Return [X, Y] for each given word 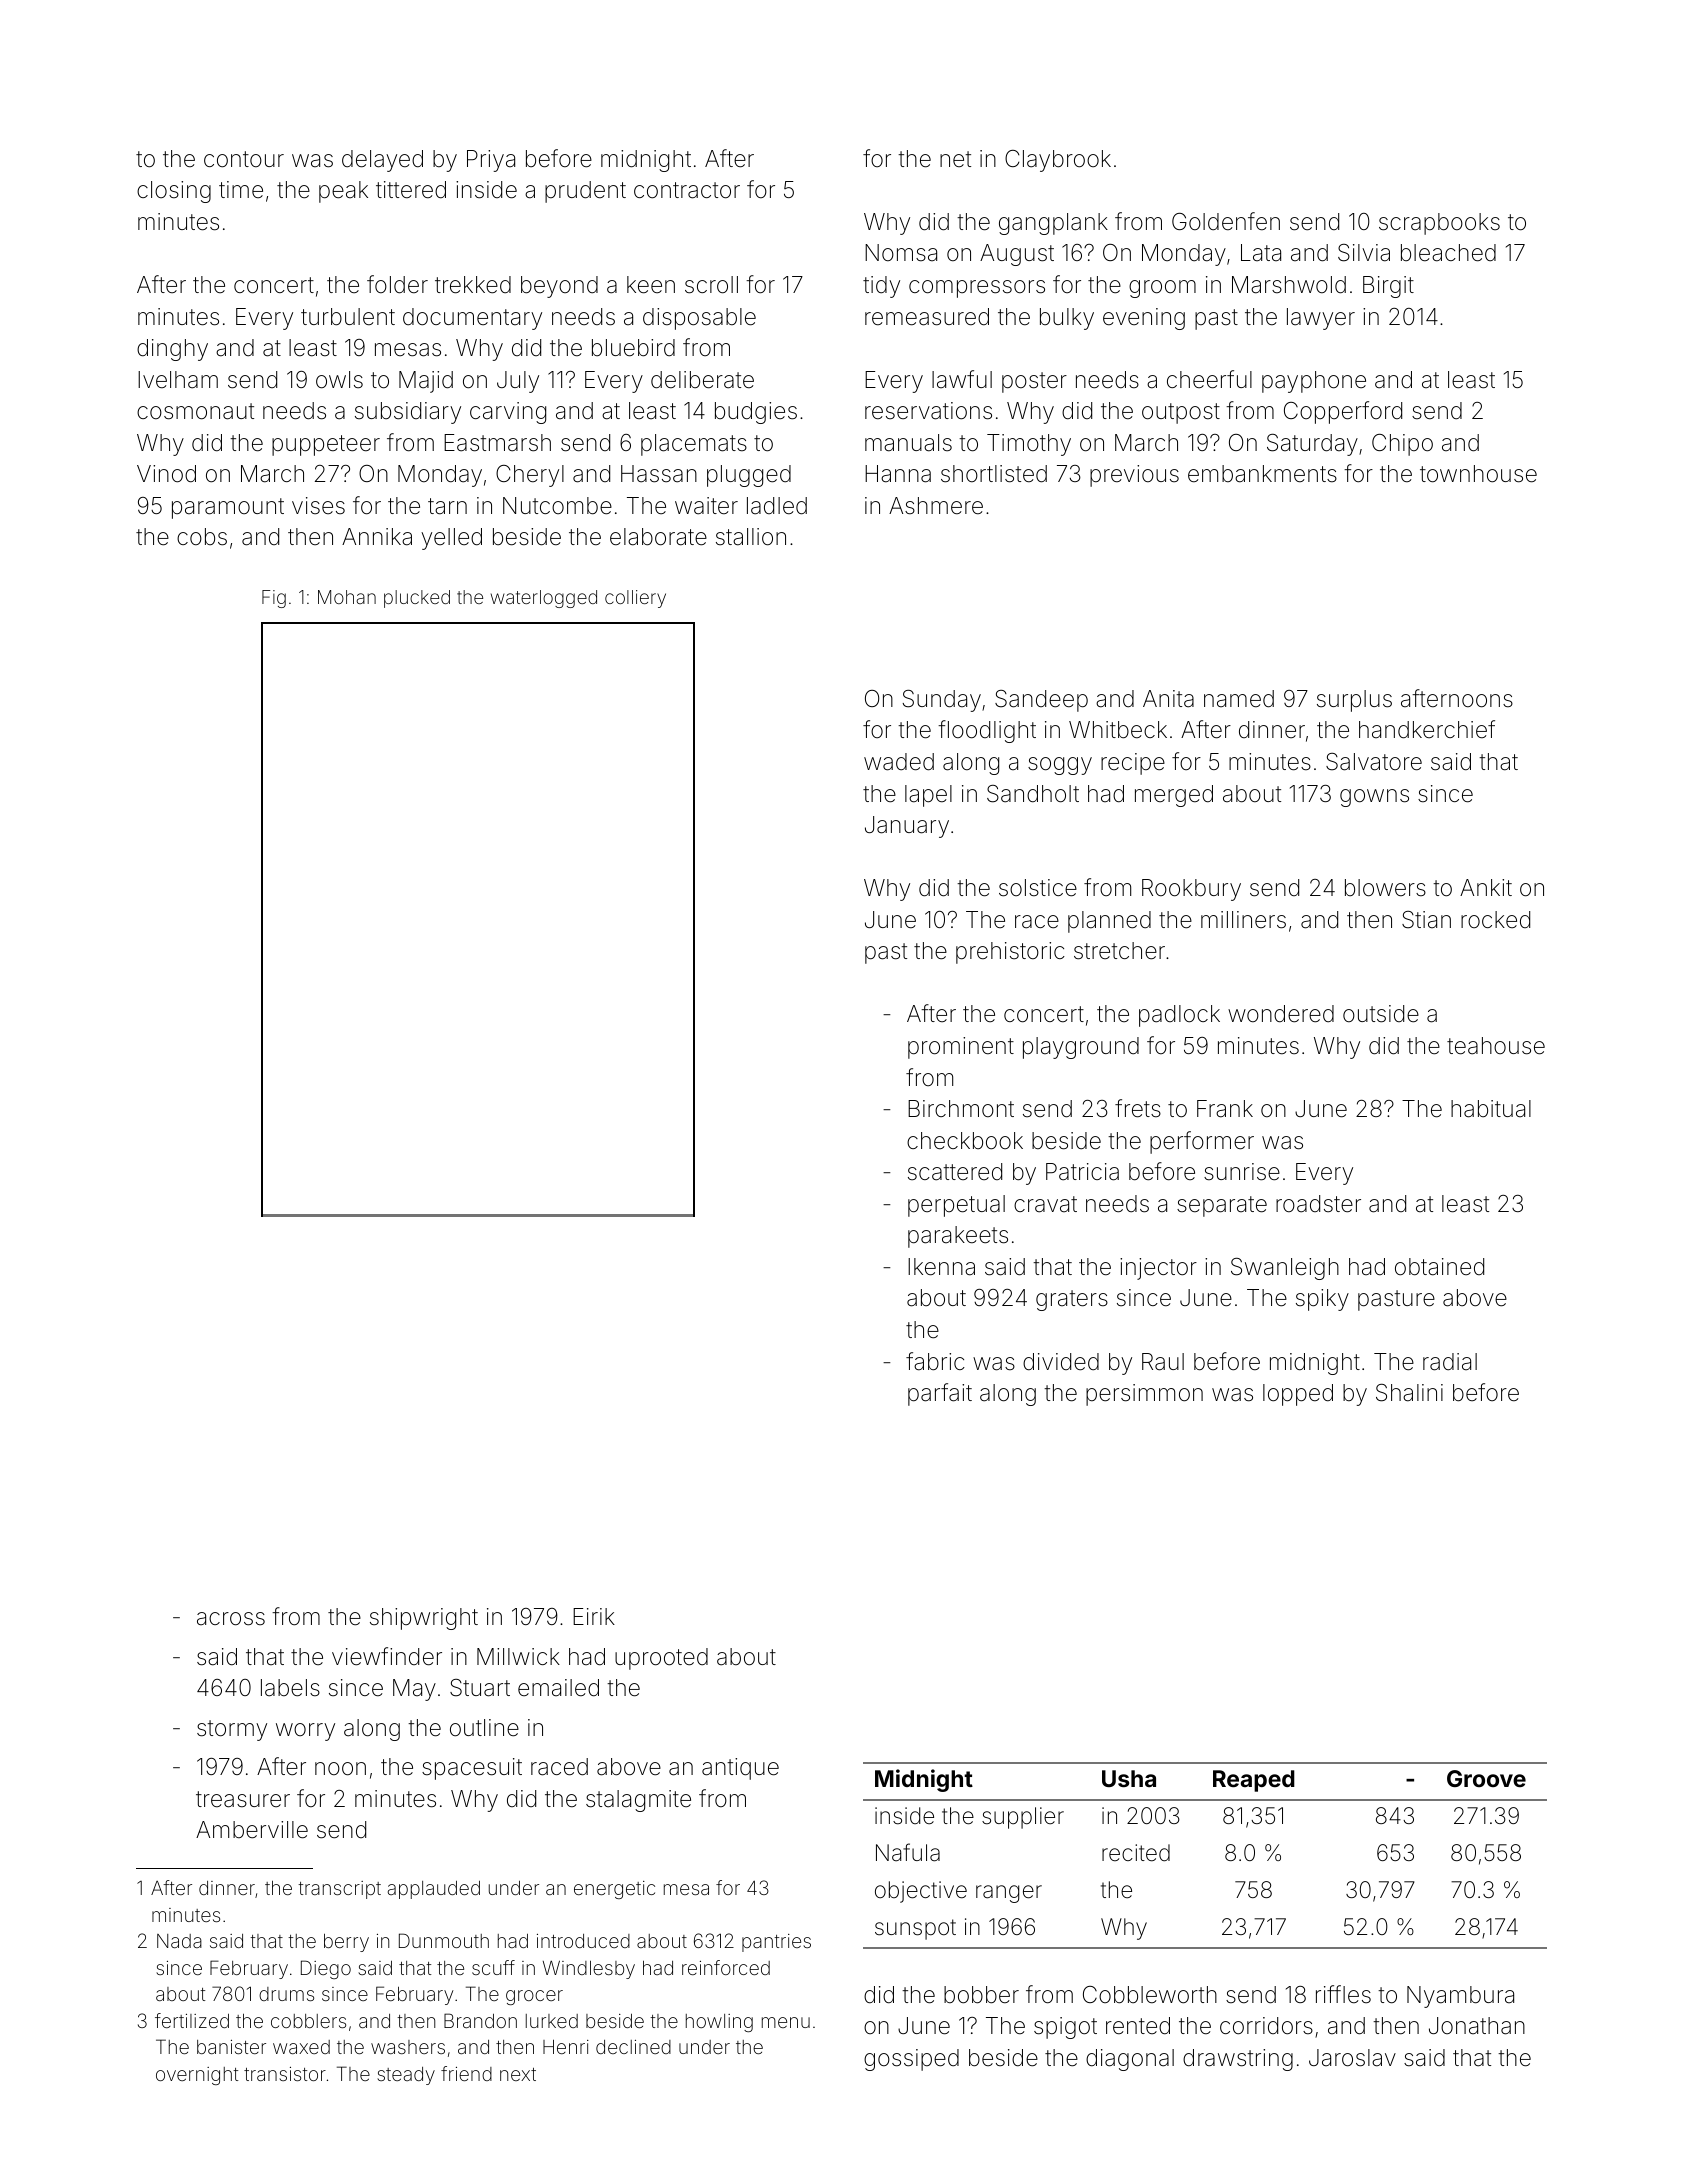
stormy [232, 1730]
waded [899, 762]
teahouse [1496, 1046]
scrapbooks [1439, 224]
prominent [961, 1048]
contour [244, 159]
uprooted [661, 1659]
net [955, 159]
